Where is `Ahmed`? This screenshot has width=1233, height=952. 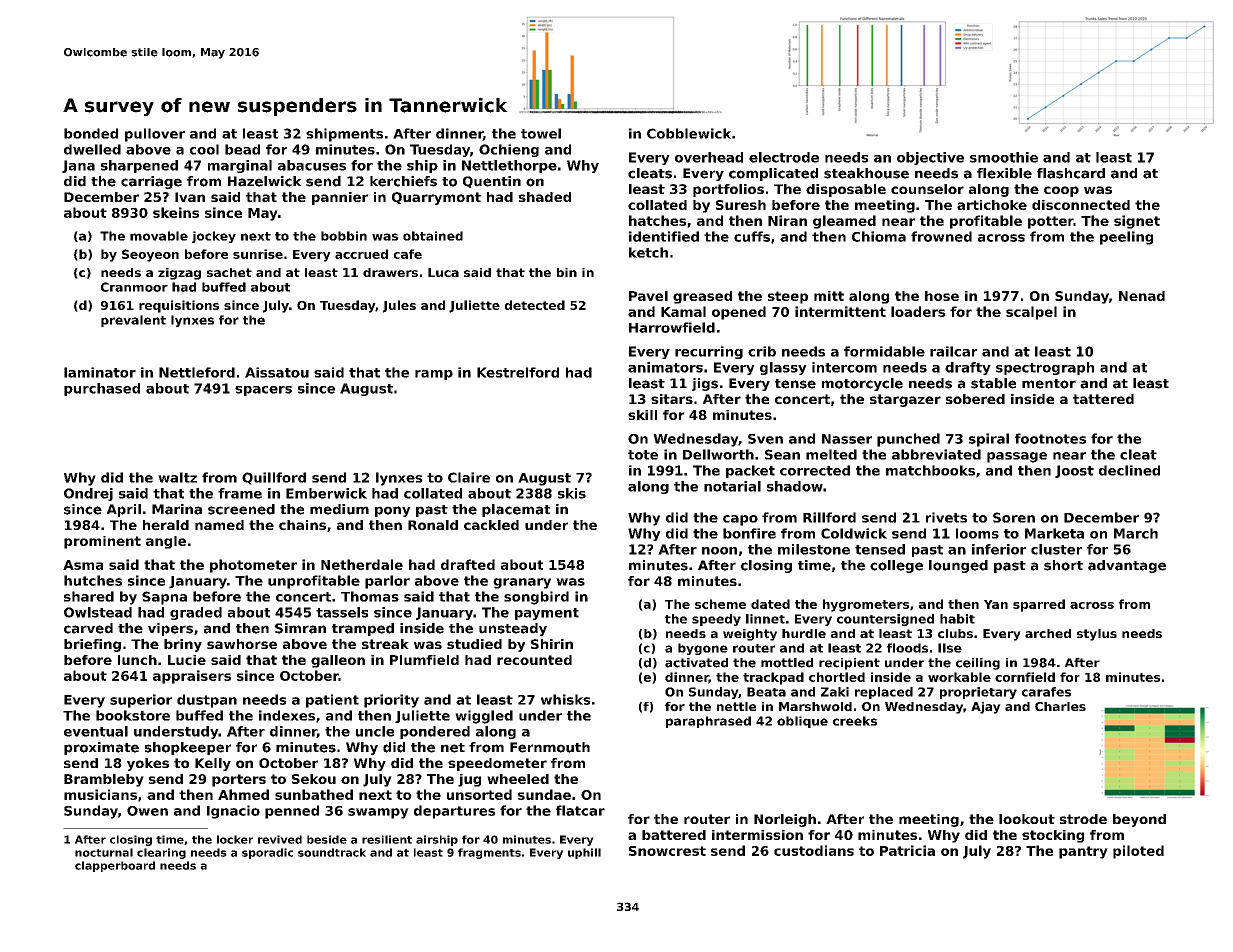 Ahmed is located at coordinates (243, 794).
